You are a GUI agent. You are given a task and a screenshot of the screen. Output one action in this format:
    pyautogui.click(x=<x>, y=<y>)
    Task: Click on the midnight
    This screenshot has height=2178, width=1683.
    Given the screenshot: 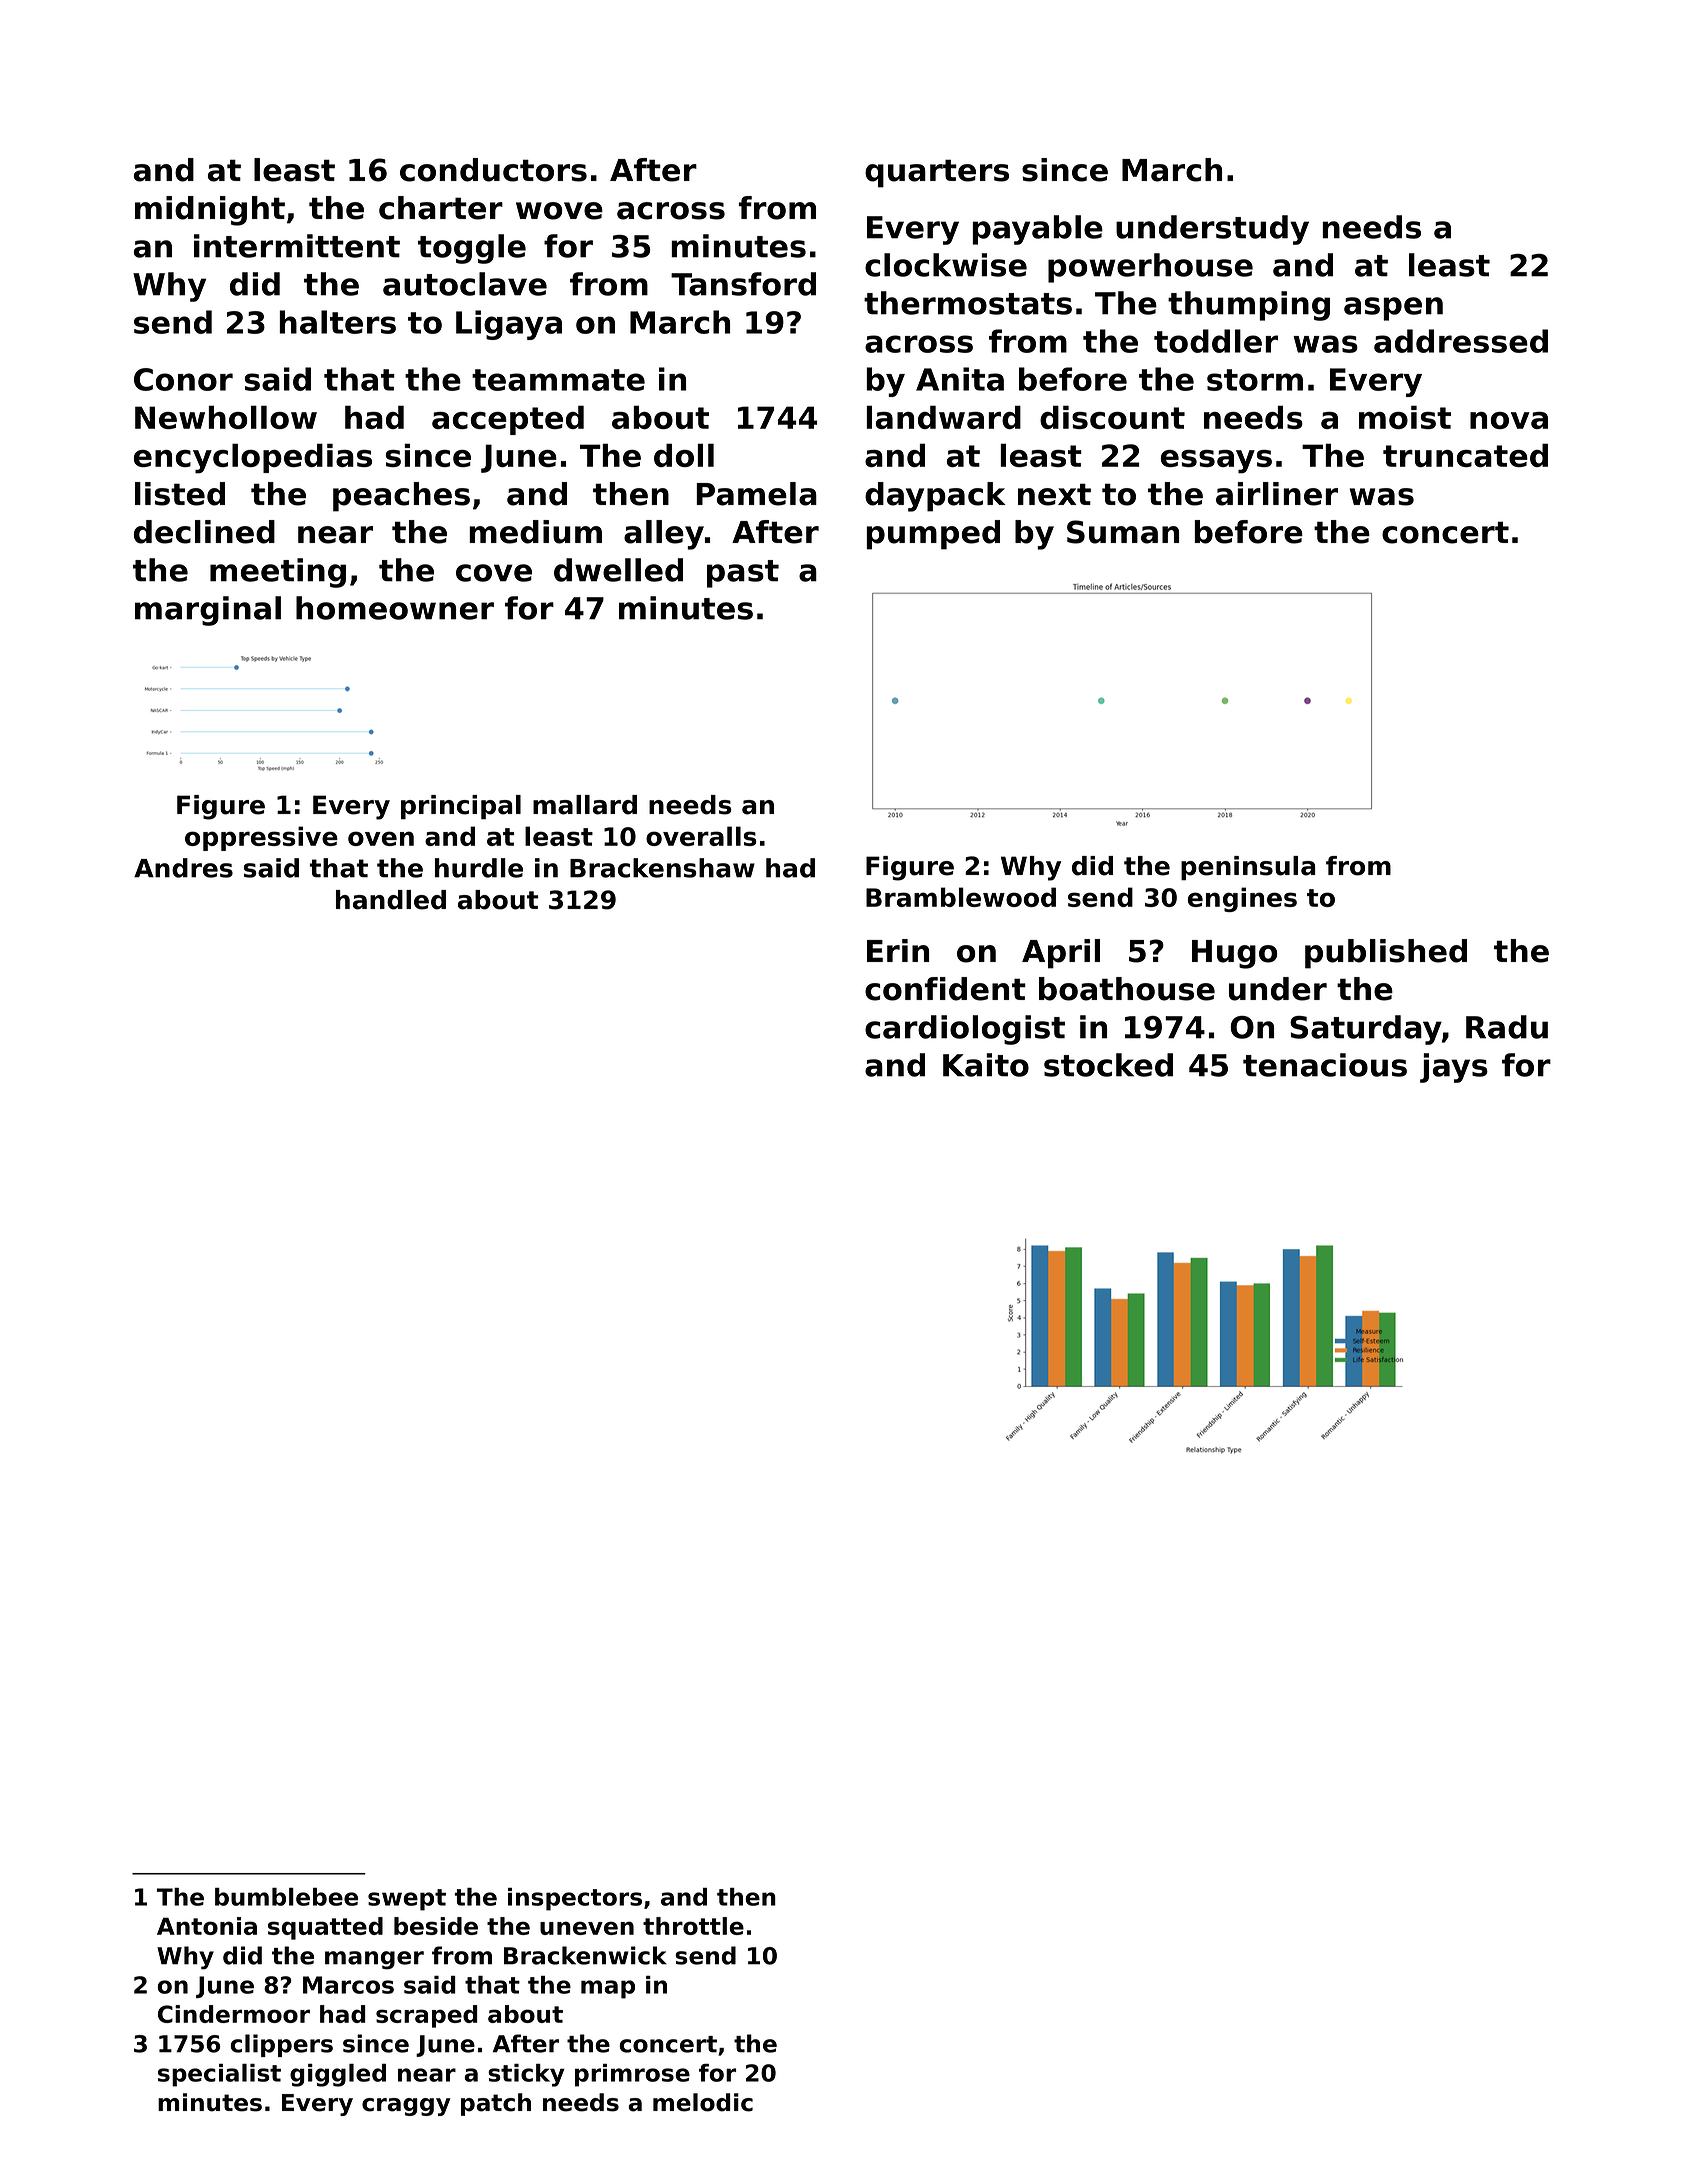 What is the action you would take?
    pyautogui.click(x=210, y=211)
